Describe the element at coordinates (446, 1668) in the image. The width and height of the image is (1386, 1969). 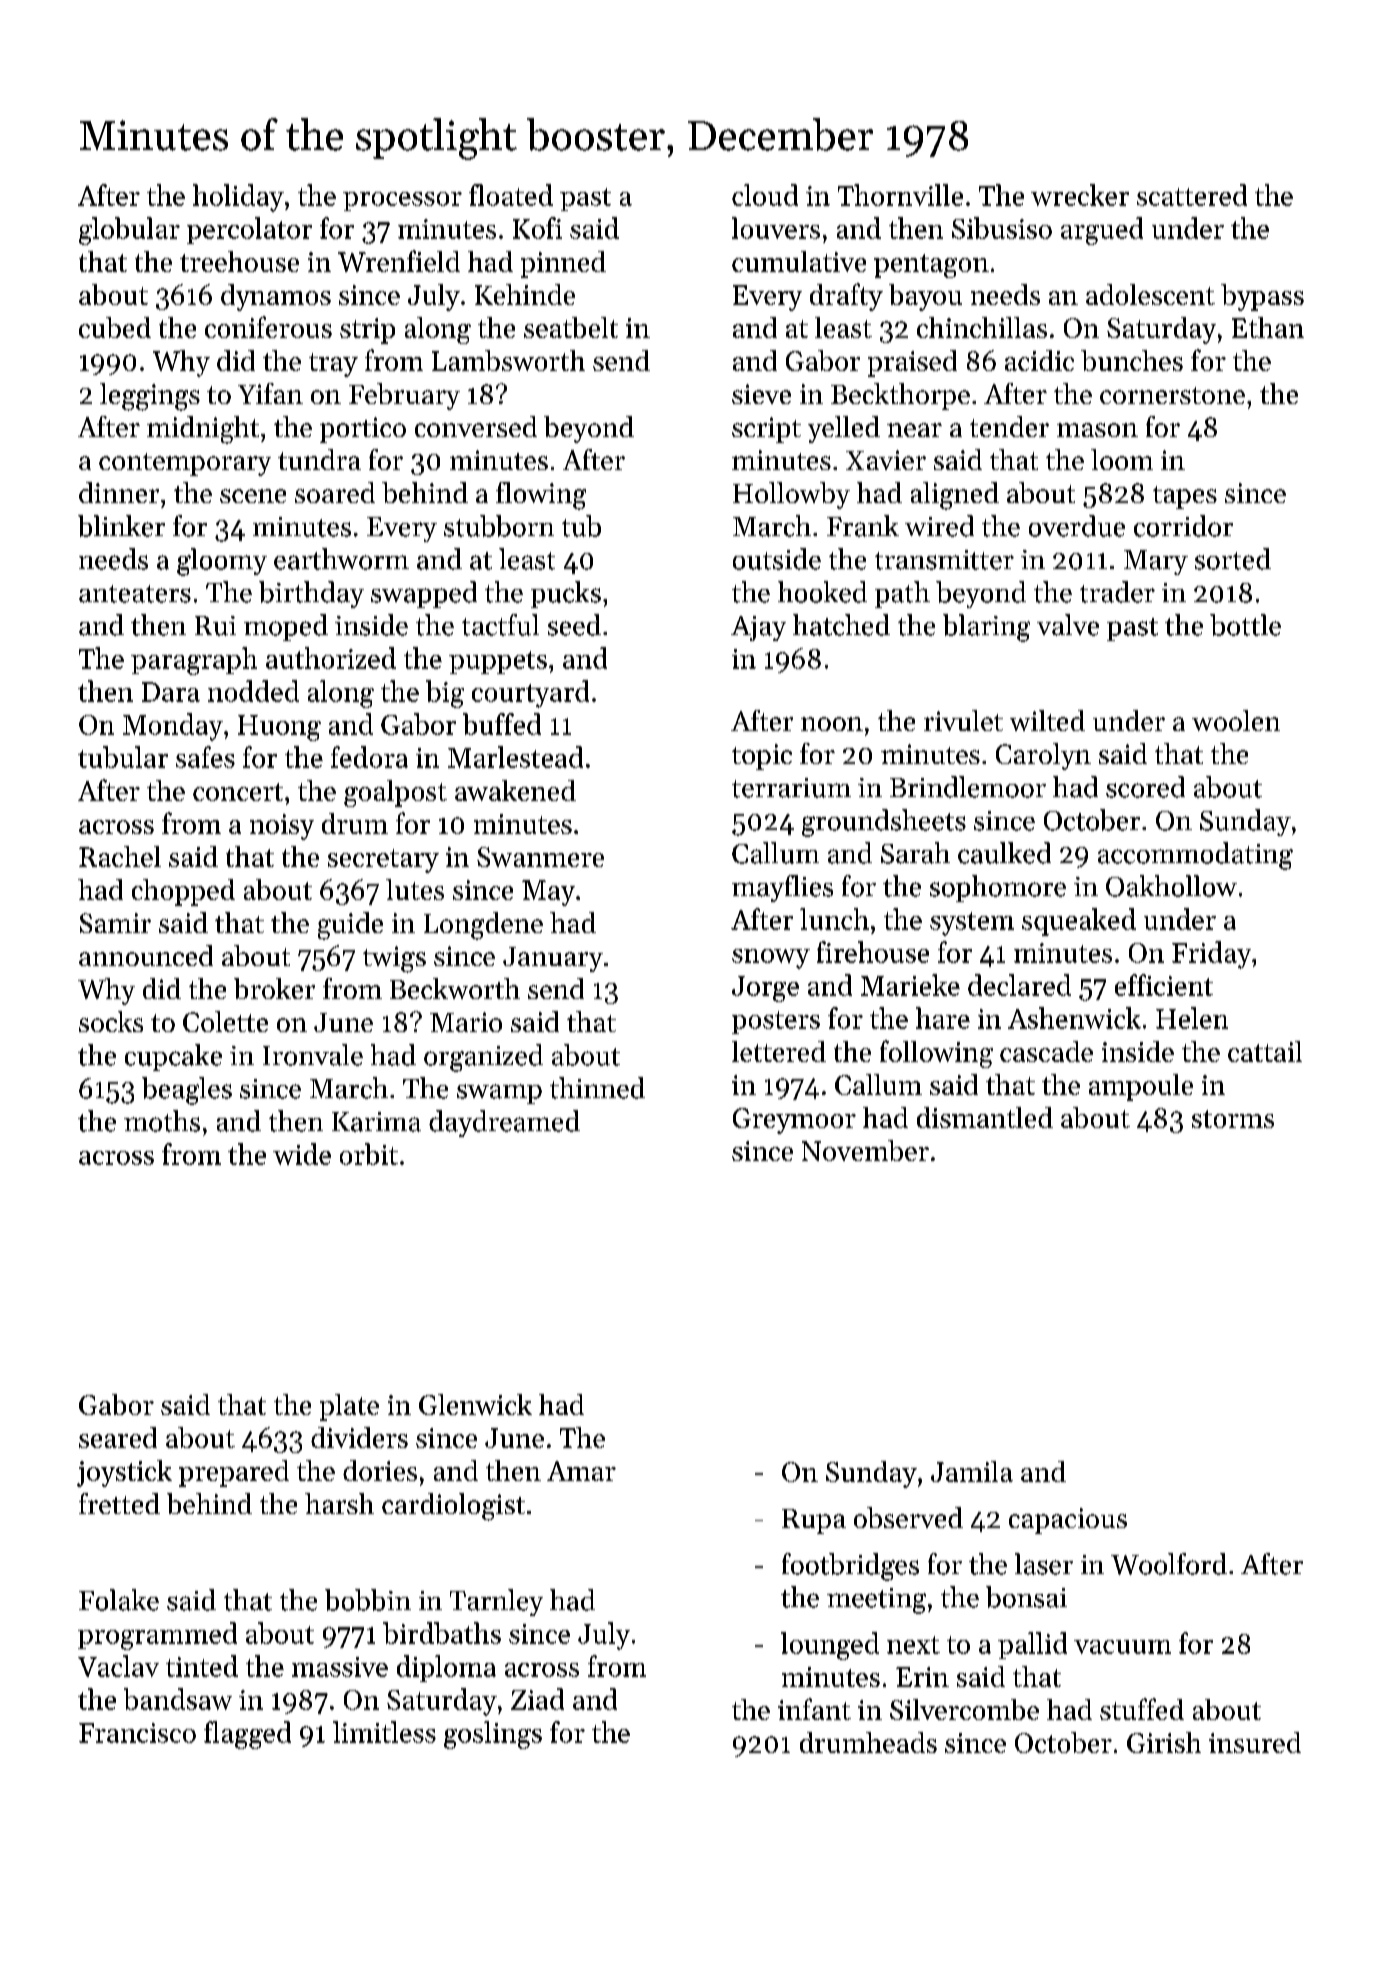
I see `diploma` at that location.
